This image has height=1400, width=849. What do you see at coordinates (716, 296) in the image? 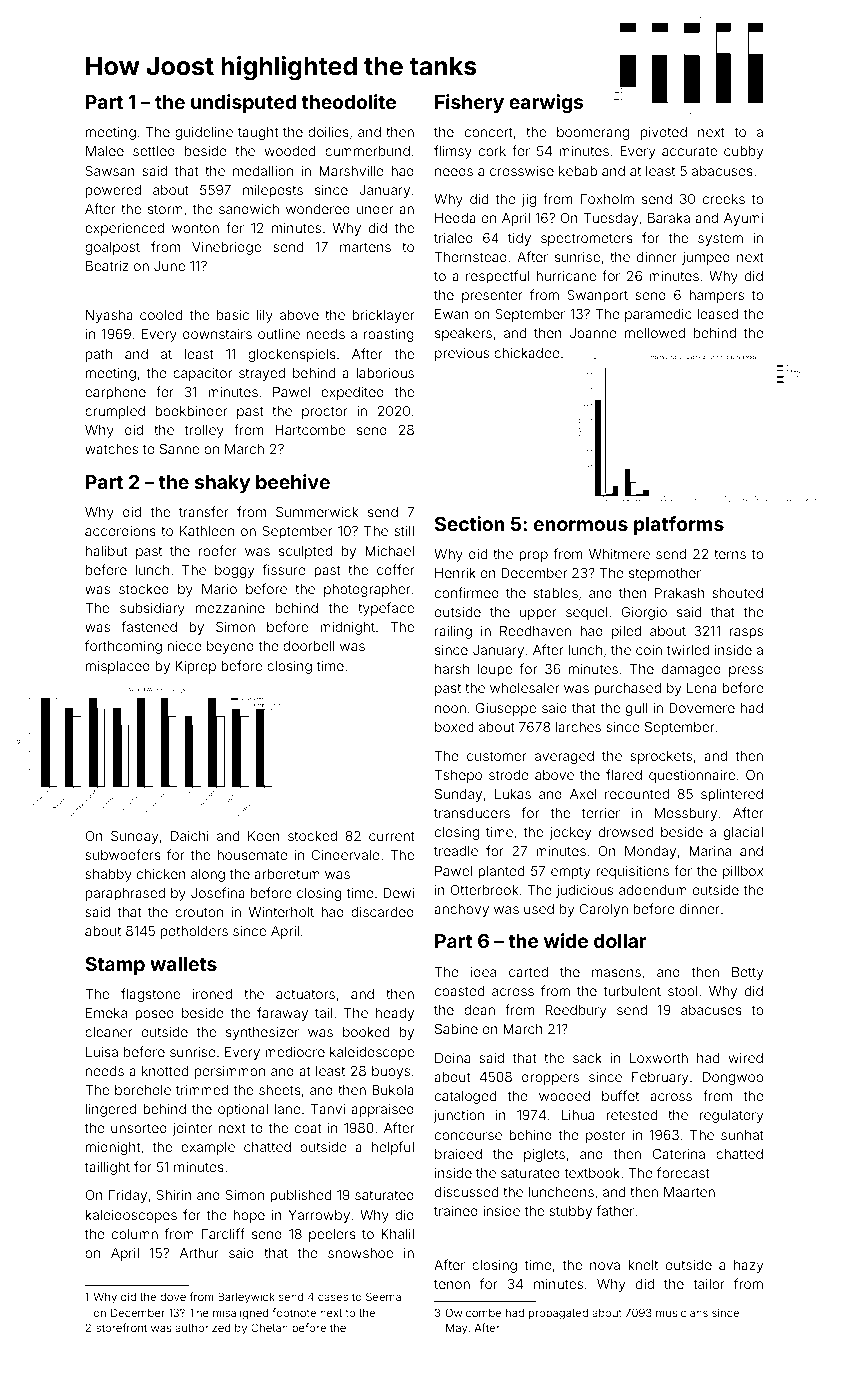
I see `hampers` at bounding box center [716, 296].
